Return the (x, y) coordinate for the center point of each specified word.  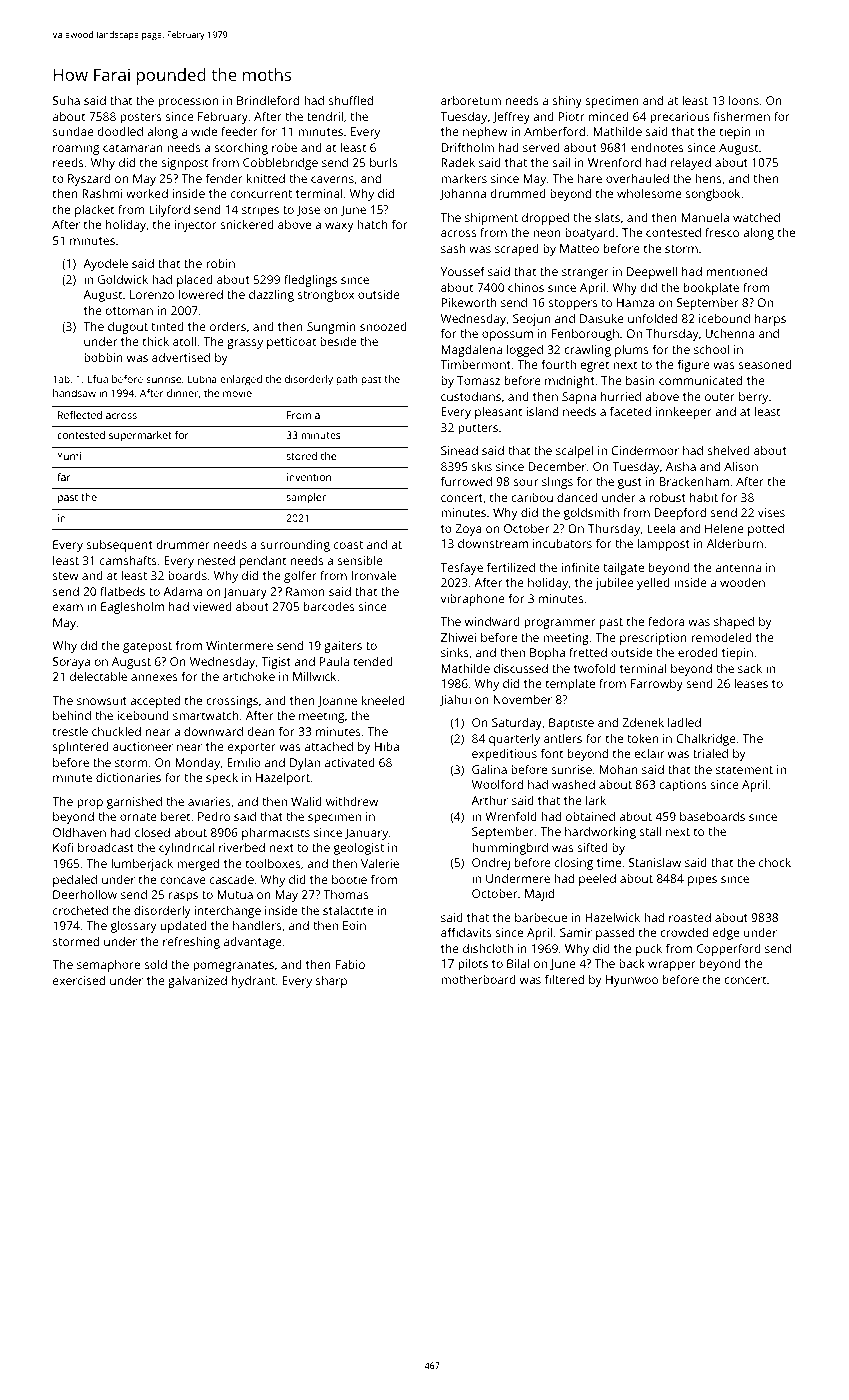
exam (68, 607)
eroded (698, 652)
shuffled (351, 100)
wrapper (672, 966)
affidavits (466, 932)
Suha (66, 100)
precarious (679, 118)
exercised (79, 980)
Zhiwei (459, 637)
